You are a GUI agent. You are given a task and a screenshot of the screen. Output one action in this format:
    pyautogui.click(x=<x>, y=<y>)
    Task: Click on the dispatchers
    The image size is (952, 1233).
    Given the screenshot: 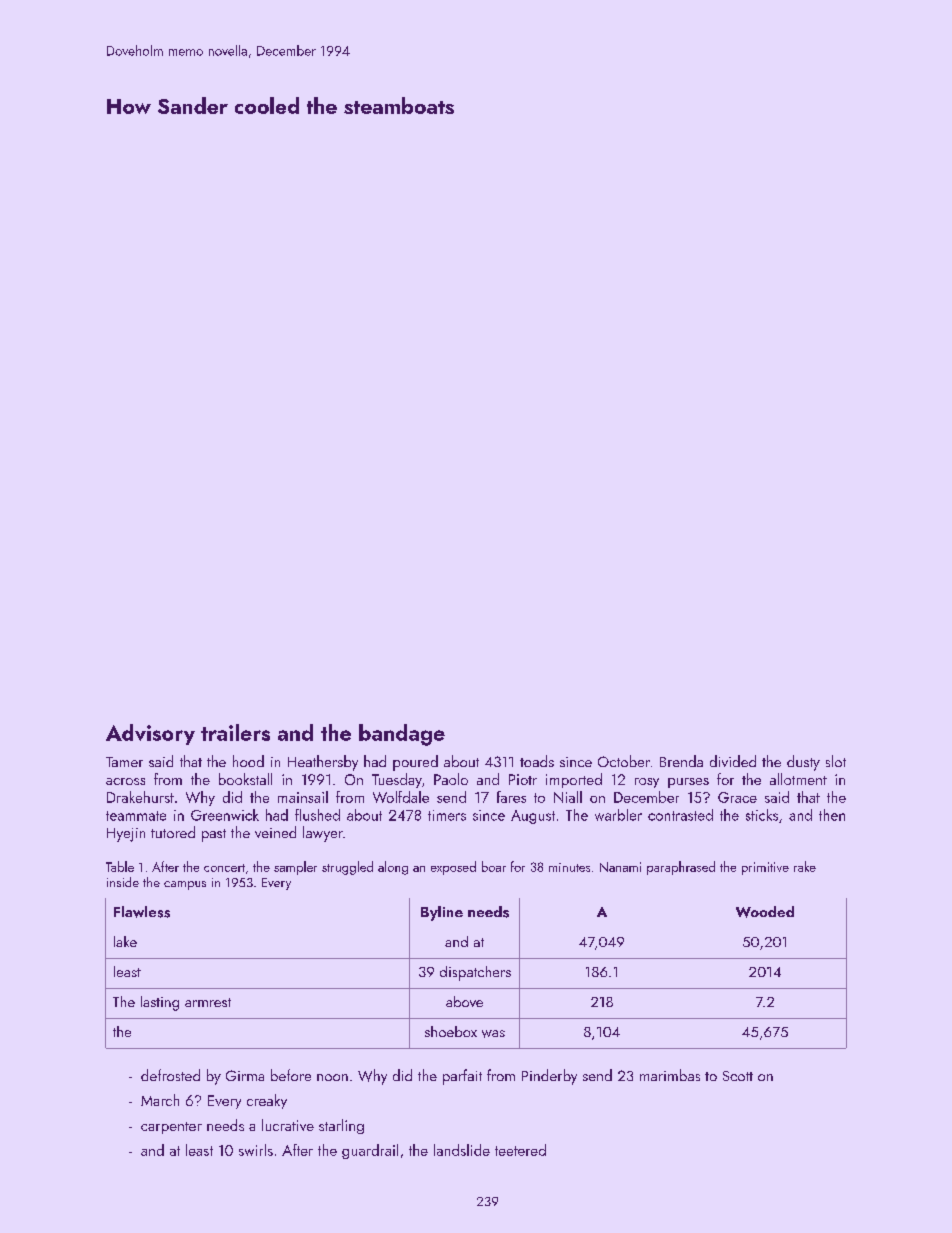 What is the action you would take?
    pyautogui.click(x=475, y=973)
